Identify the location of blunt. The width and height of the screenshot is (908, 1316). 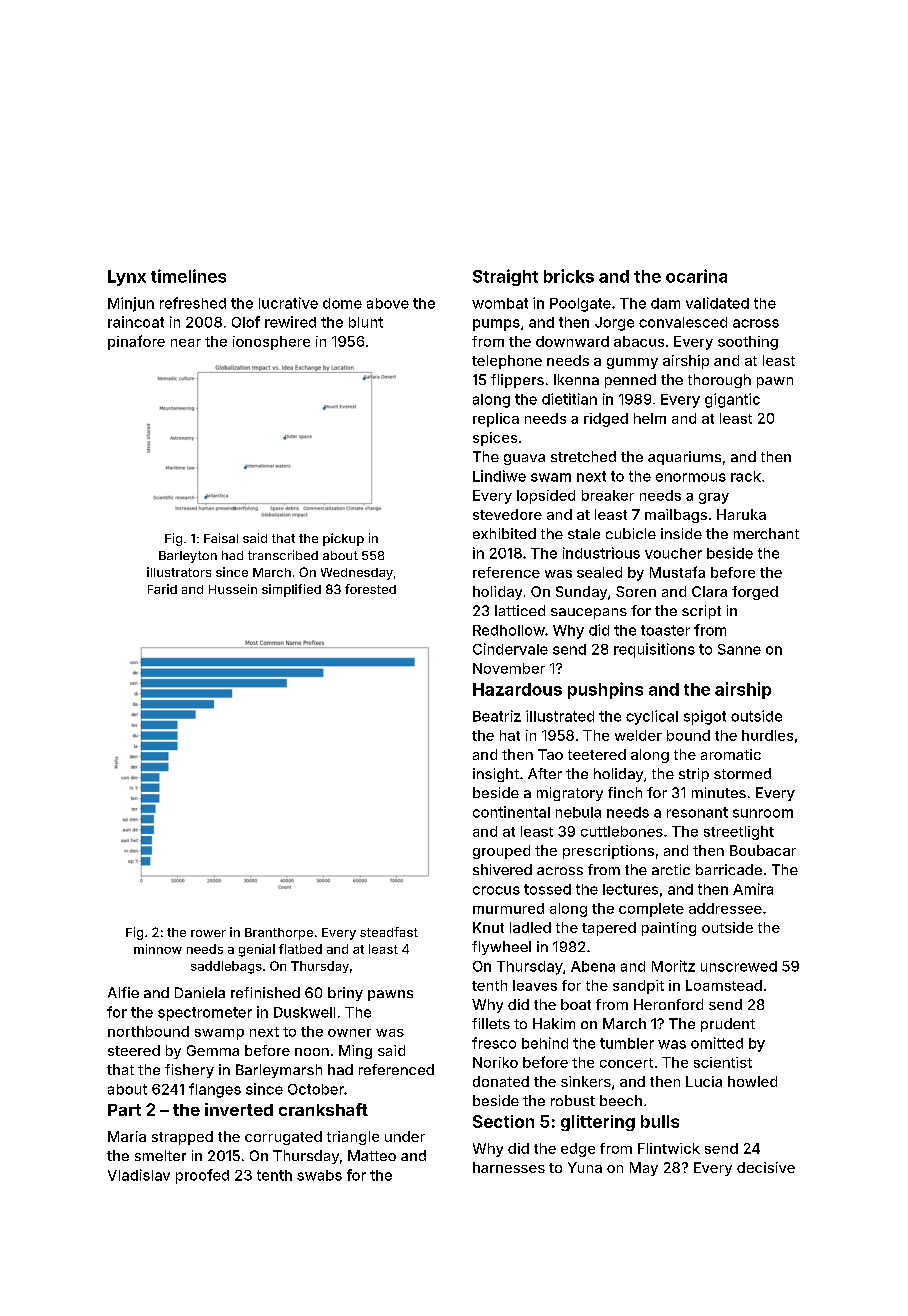
(366, 322).
